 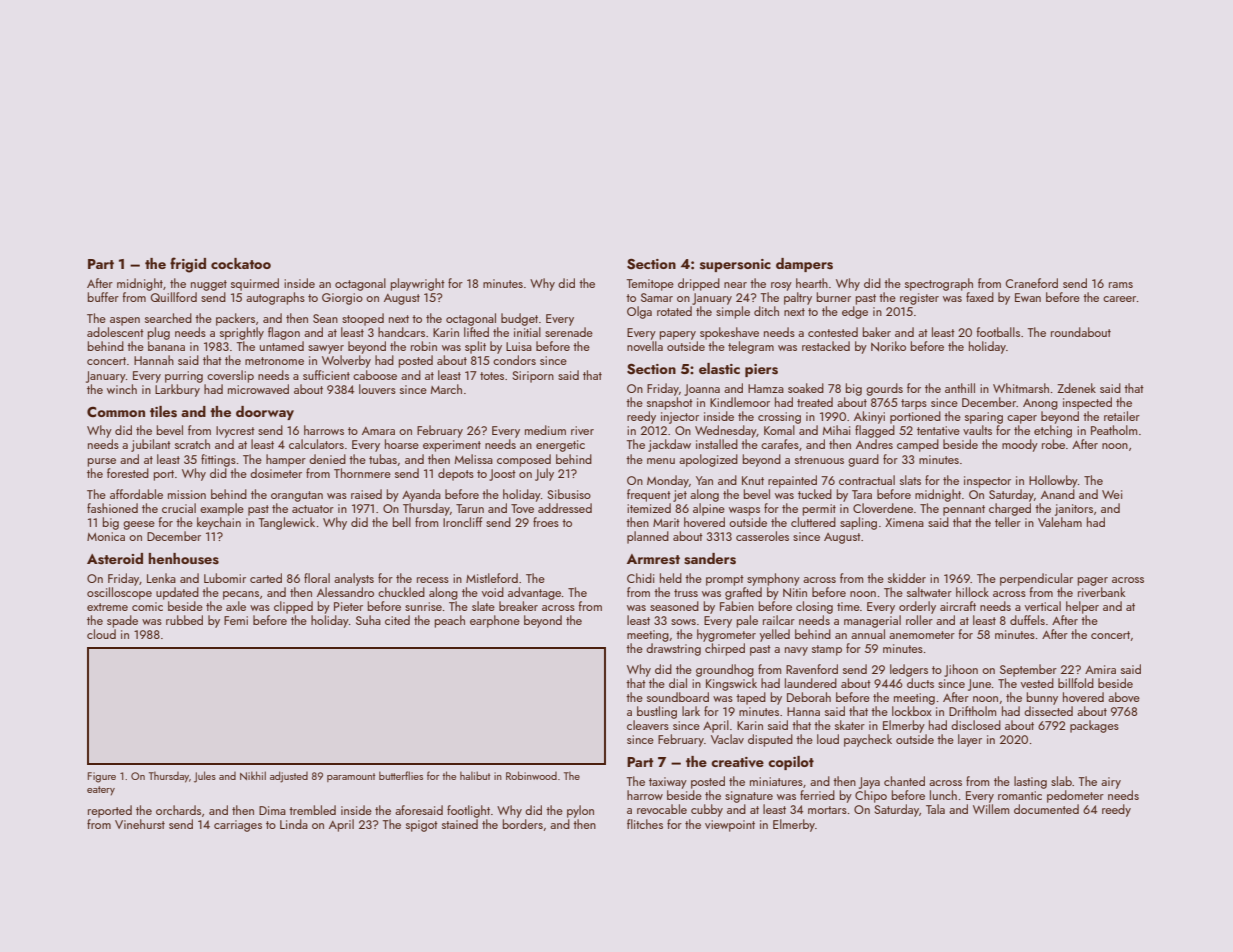 I want to click on packages, so click(x=1094, y=726).
